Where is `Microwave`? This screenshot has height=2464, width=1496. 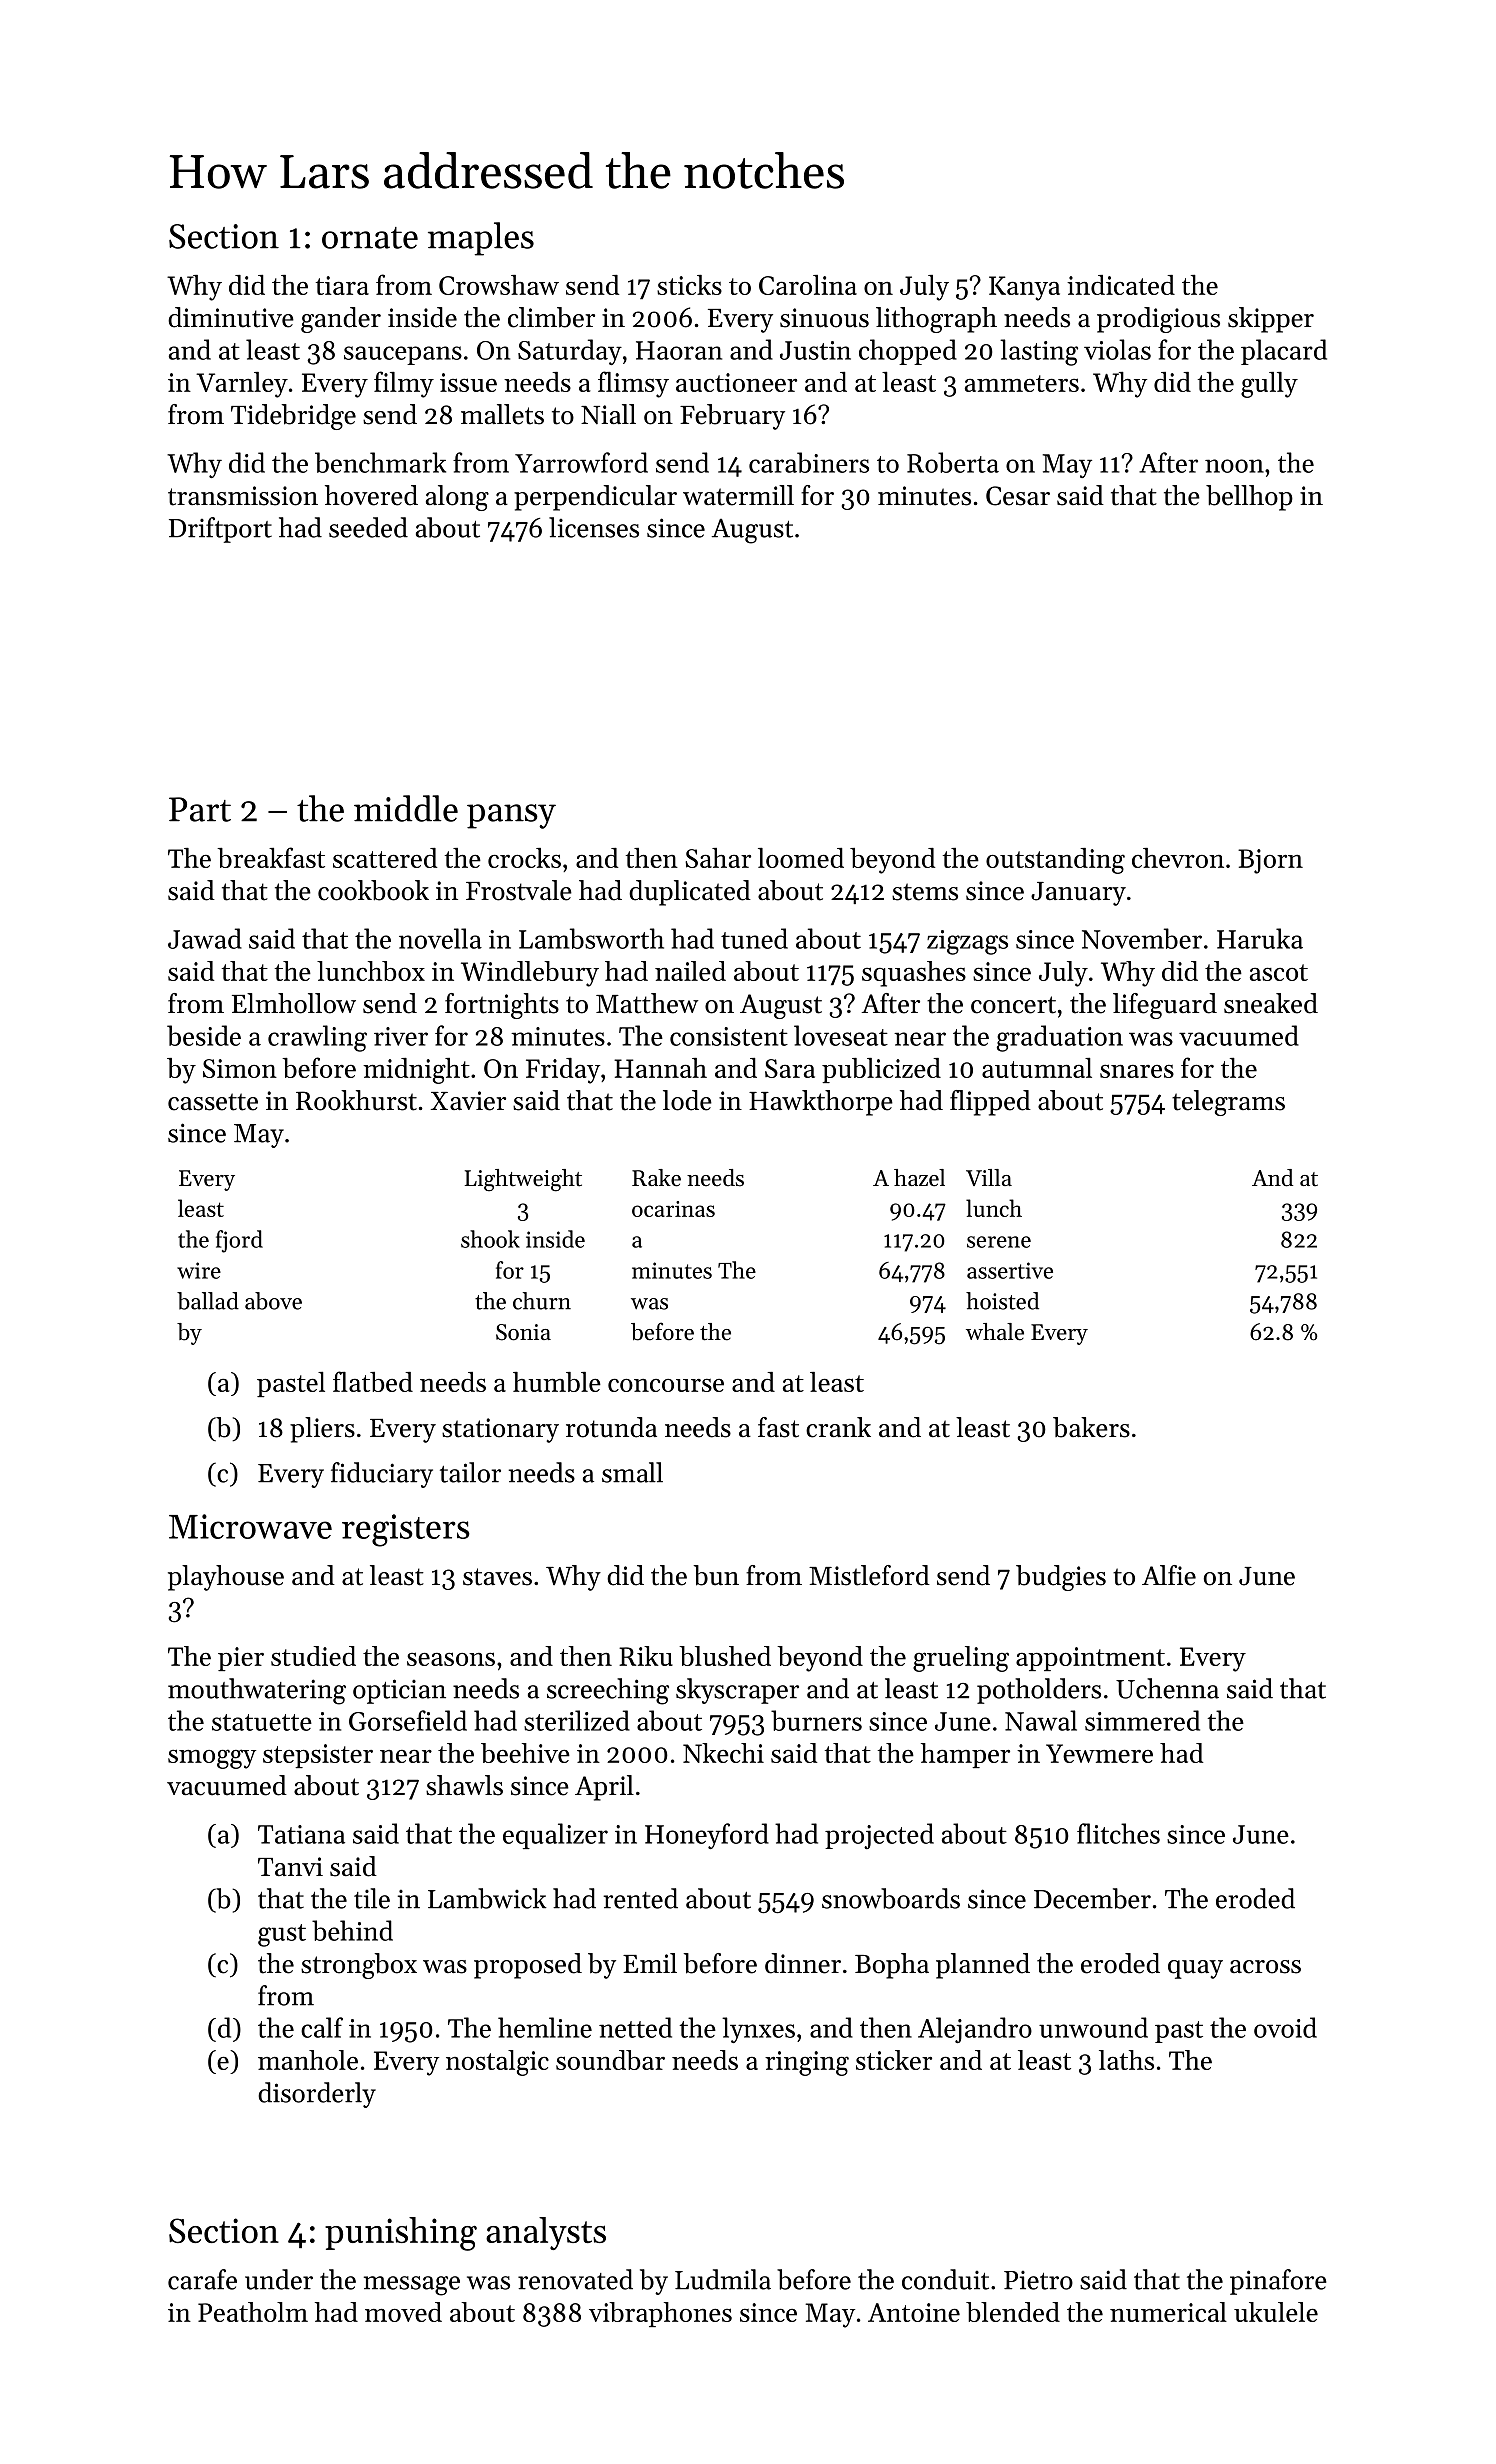
Microwave is located at coordinates (250, 1526).
